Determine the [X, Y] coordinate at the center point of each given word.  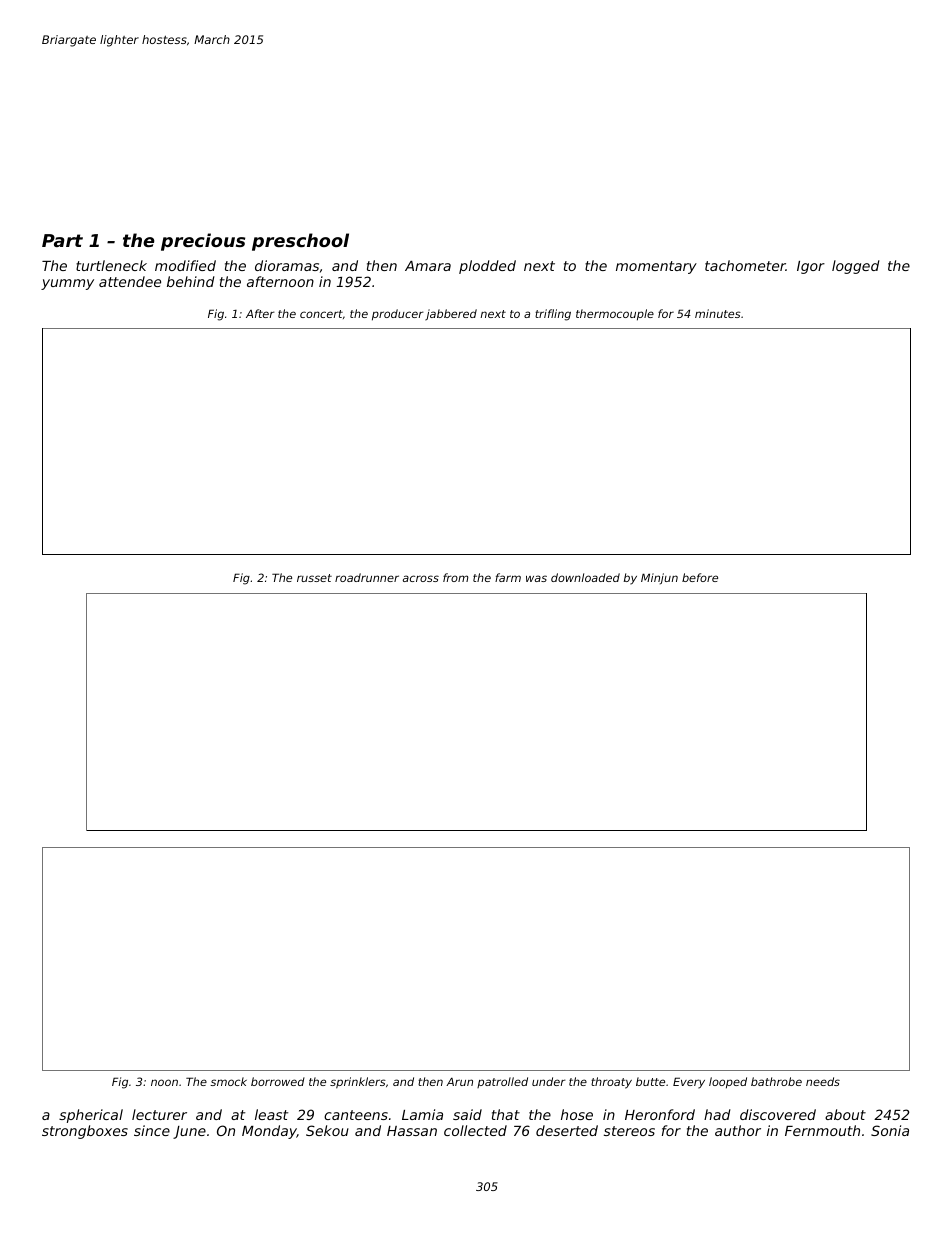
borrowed [278, 1081]
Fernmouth [822, 1130]
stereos [629, 1131]
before [700, 577]
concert [321, 314]
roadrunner [367, 577]
